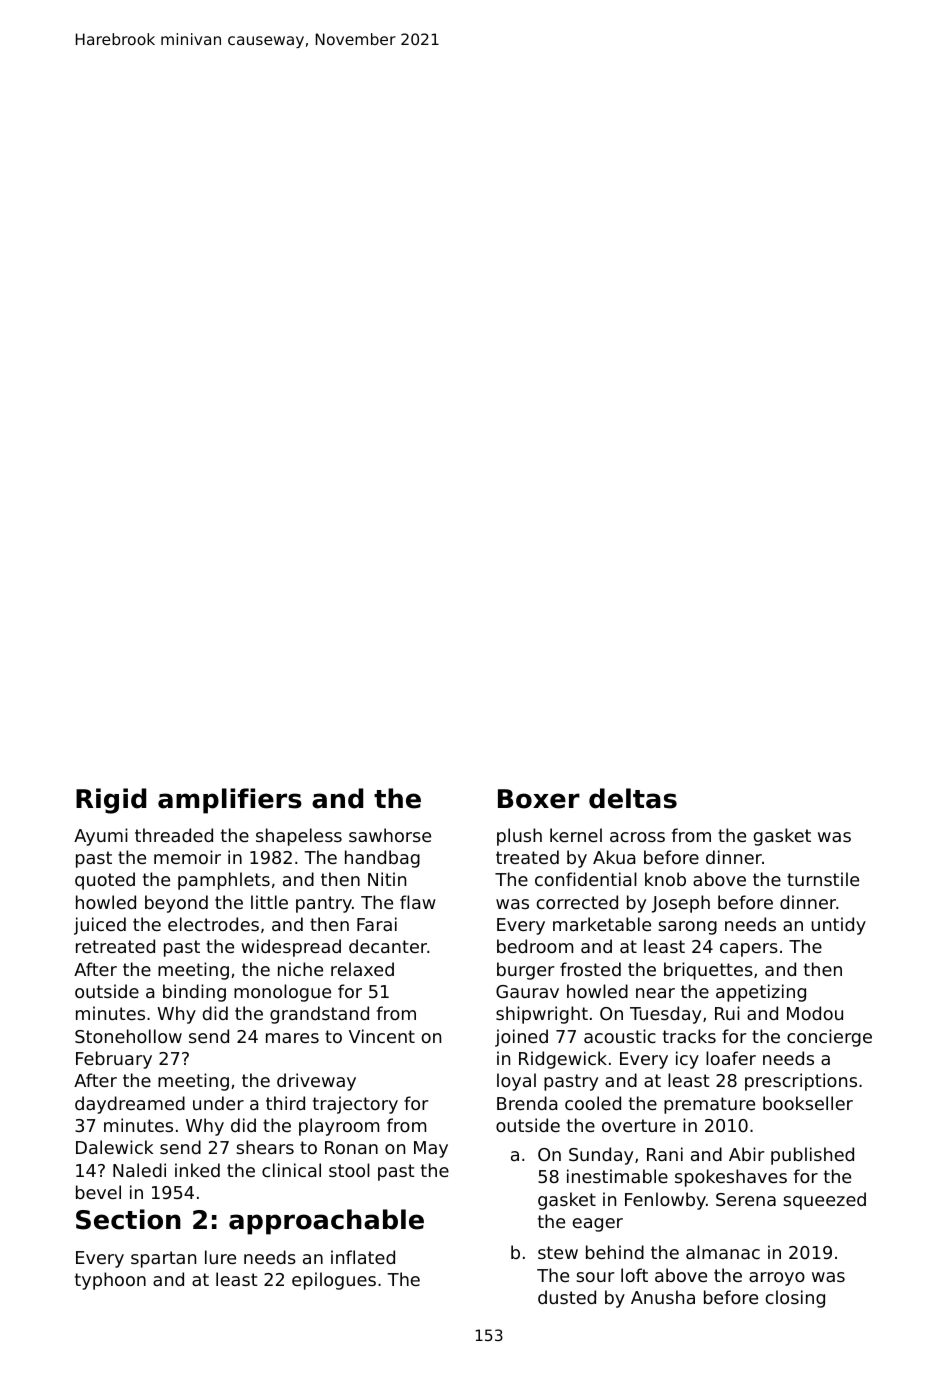 The height and width of the screenshot is (1374, 948). What do you see at coordinates (418, 902) in the screenshot?
I see `flaw` at bounding box center [418, 902].
